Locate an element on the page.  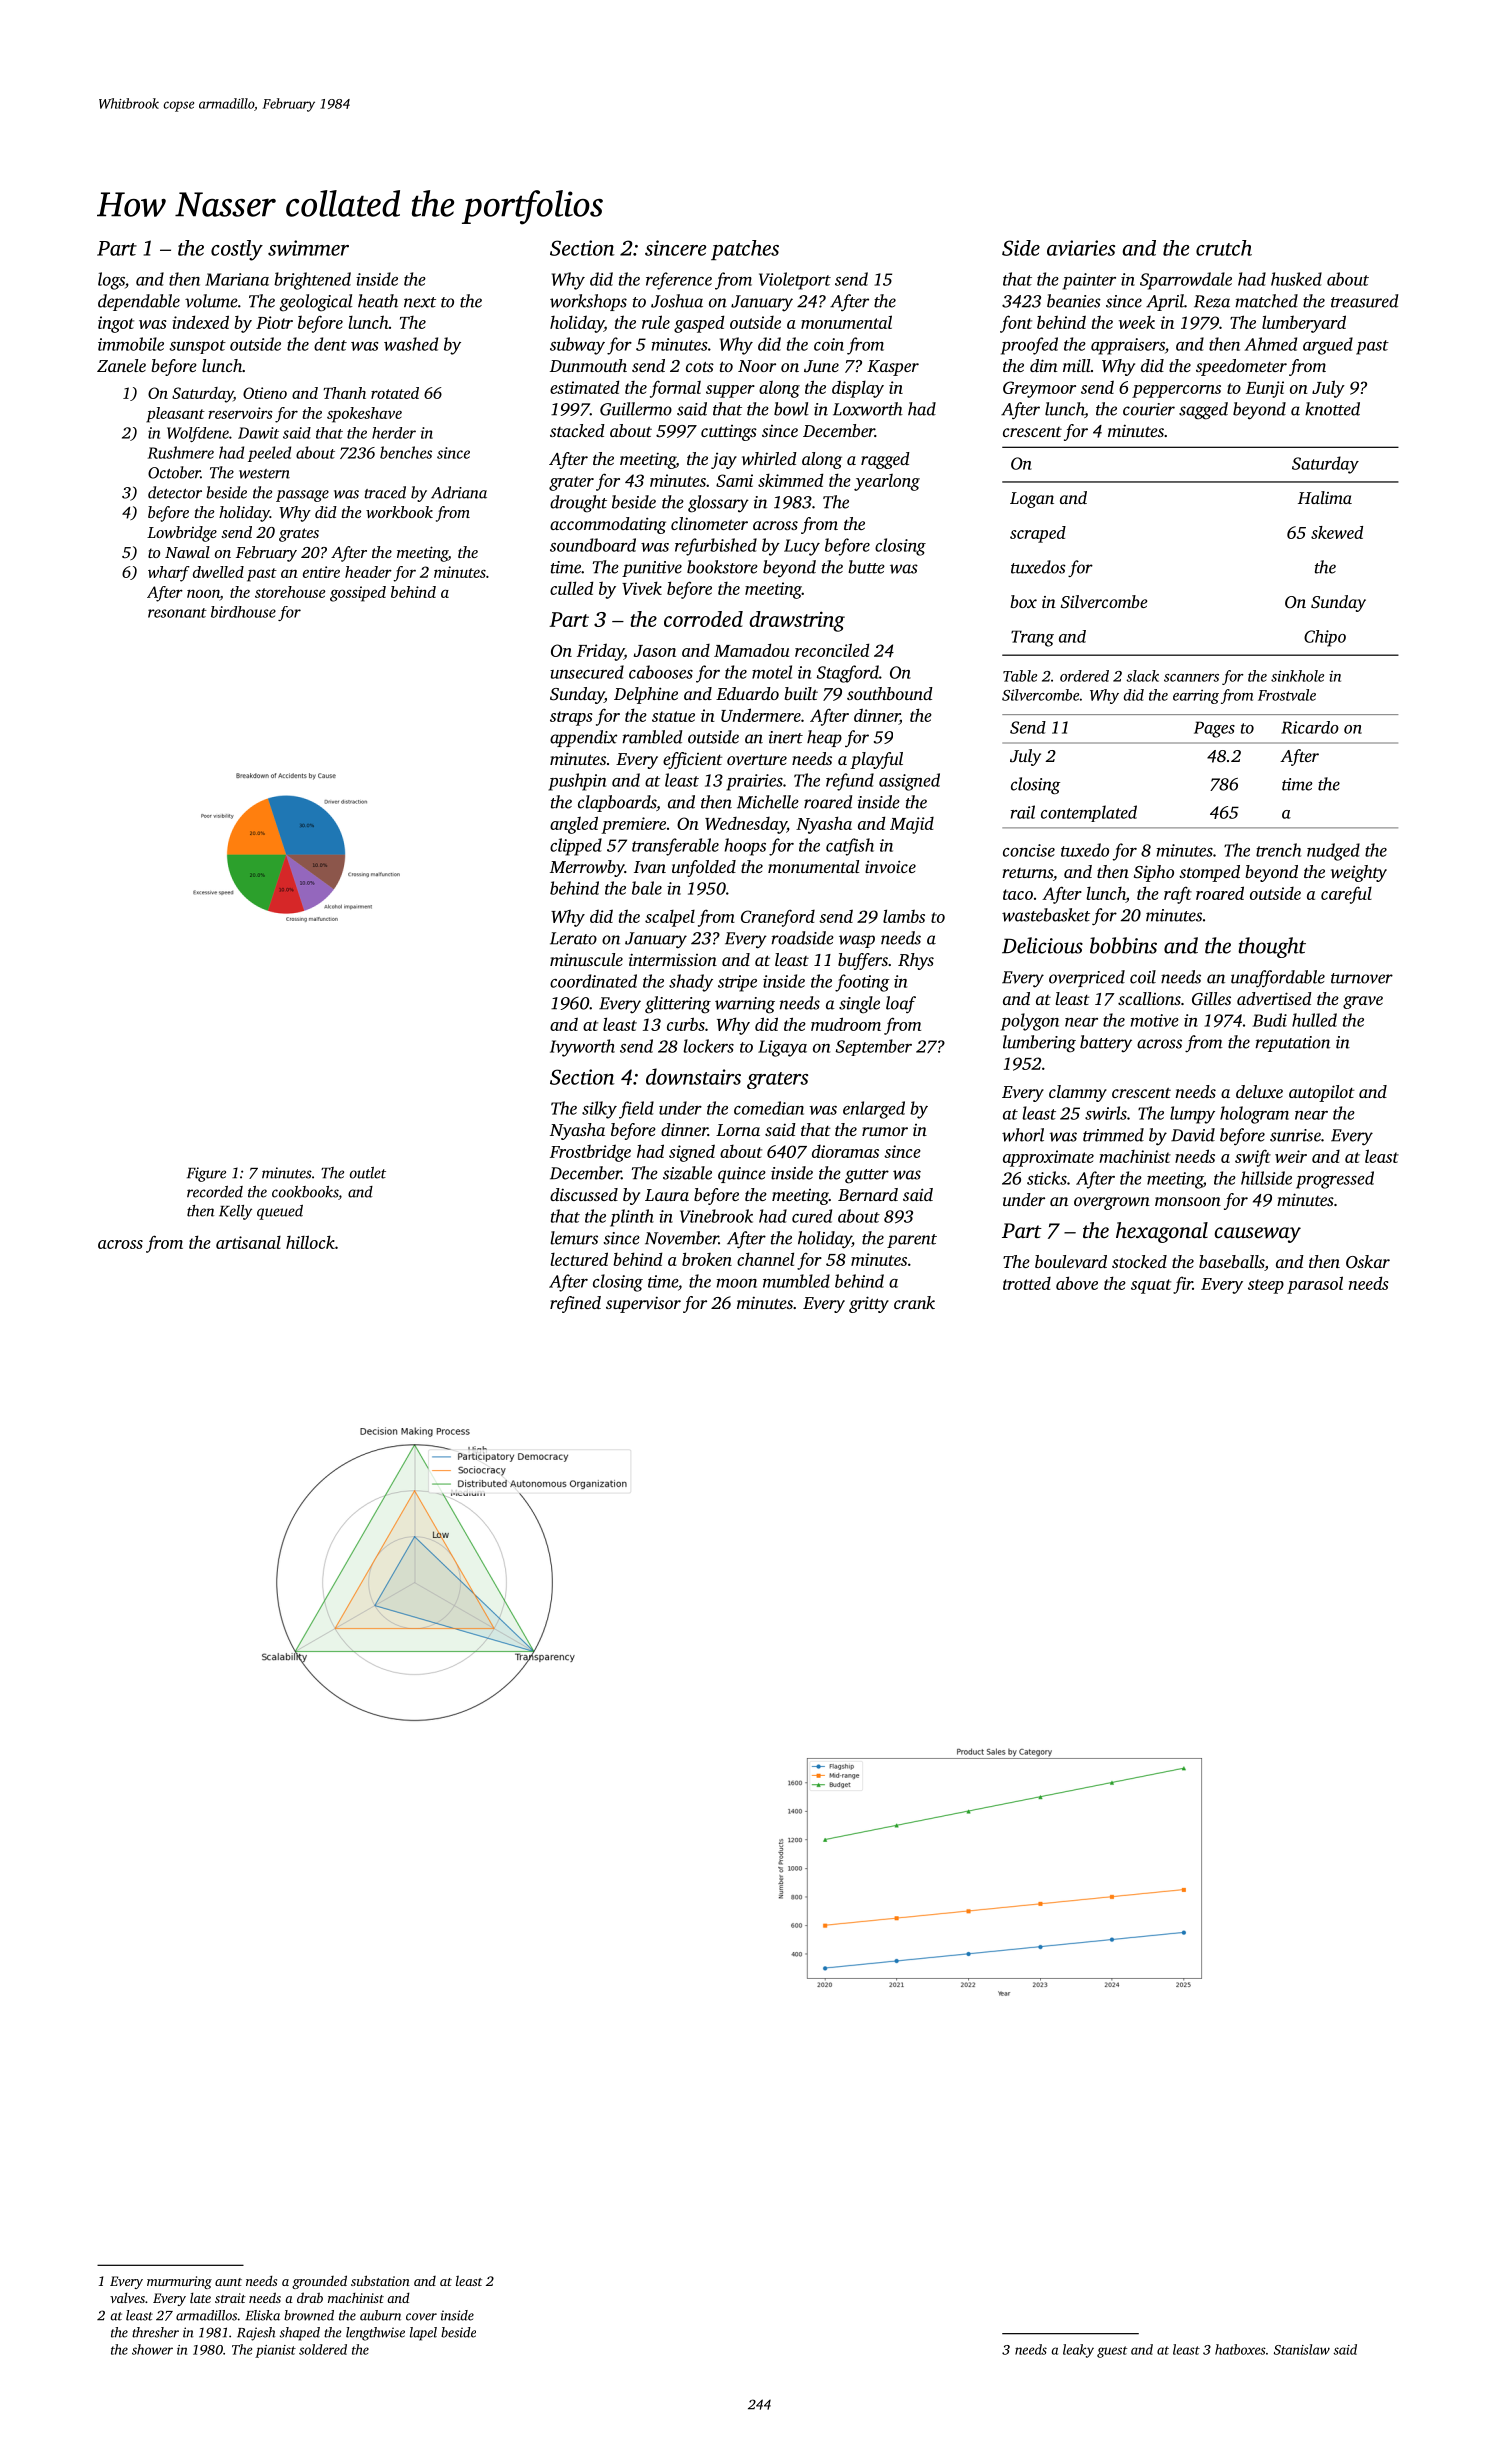
Ivyworth is located at coordinates (582, 1048).
